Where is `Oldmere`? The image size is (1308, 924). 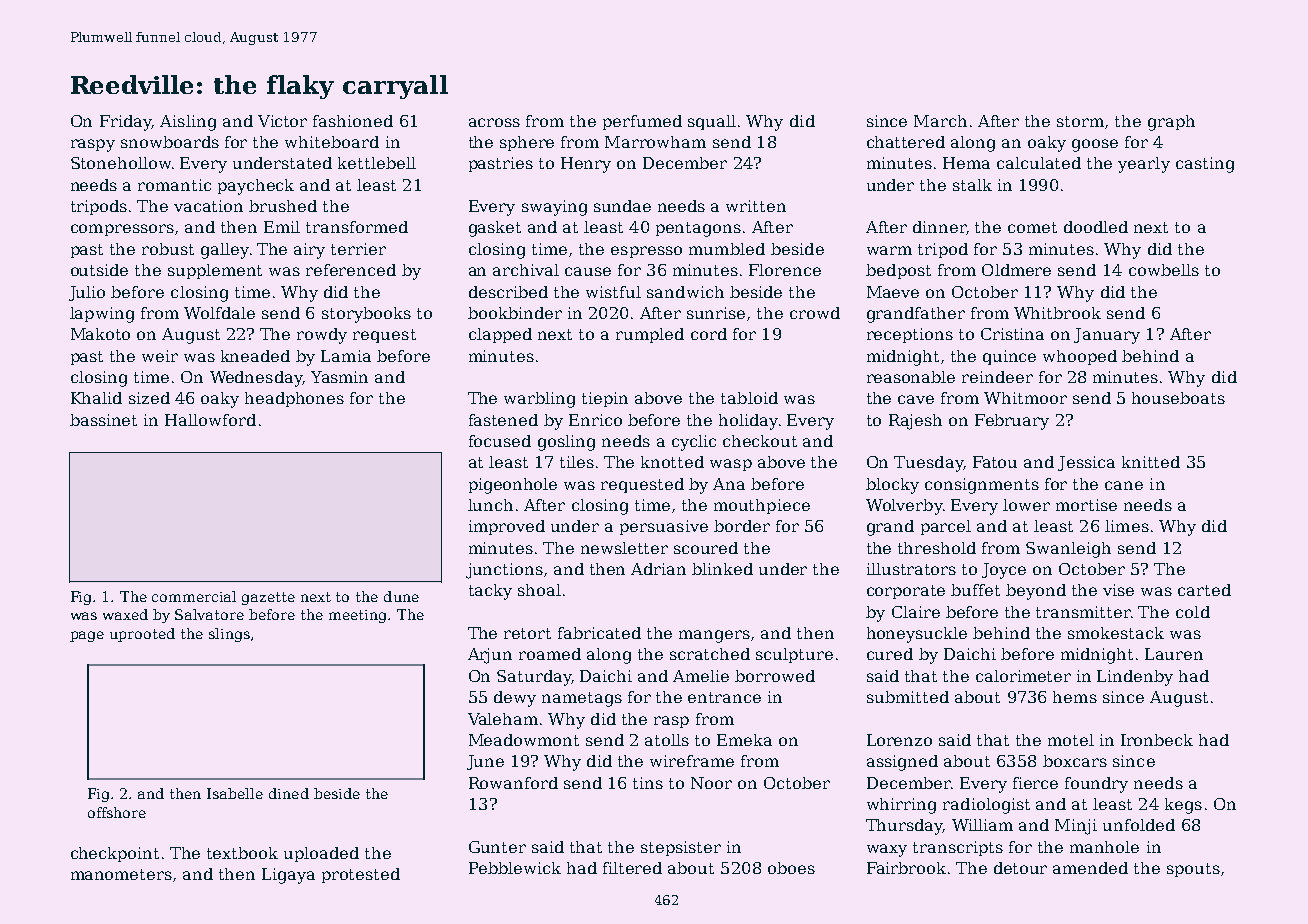
Oldmere is located at coordinates (1016, 270).
